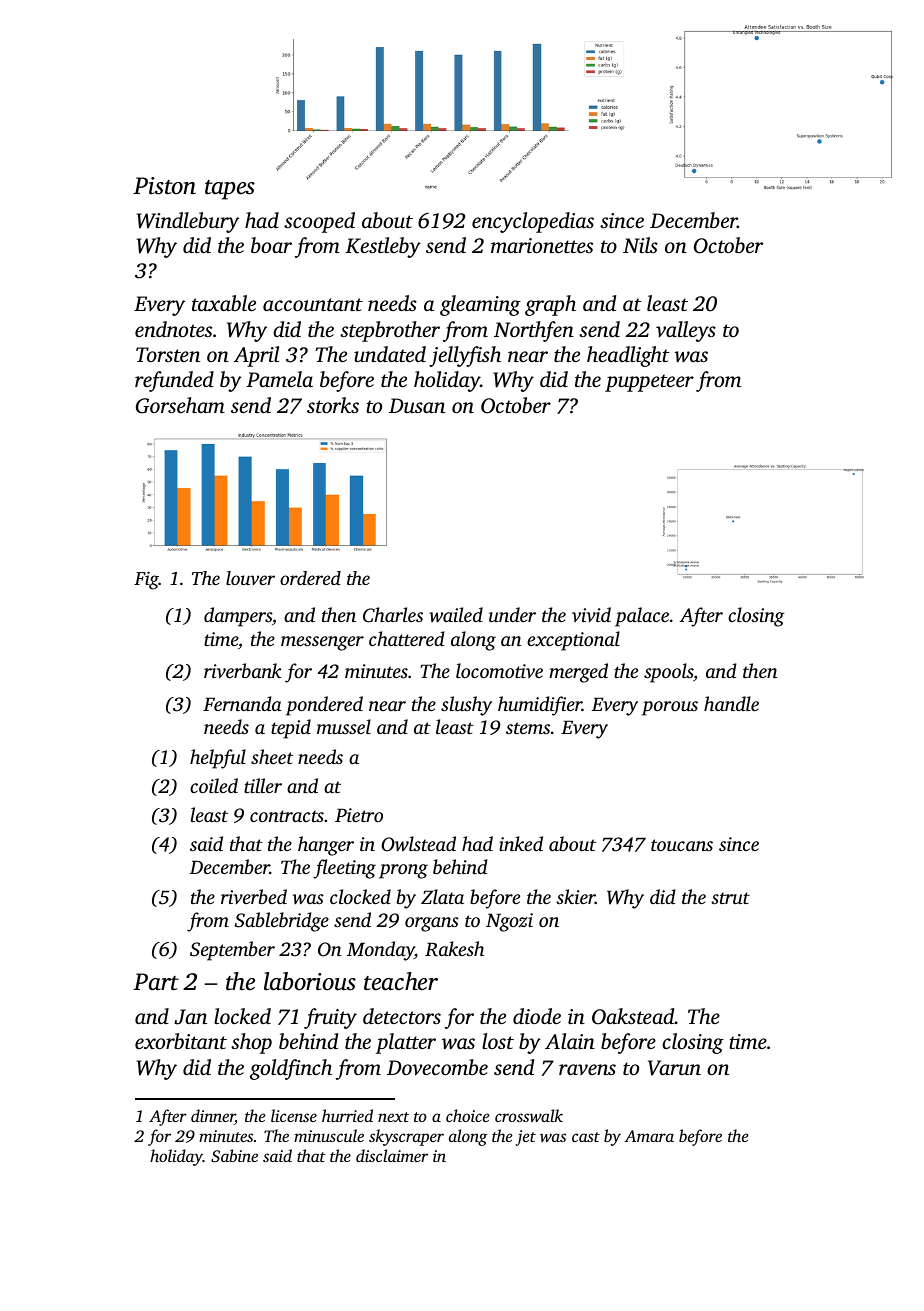  Describe the element at coordinates (164, 186) in the screenshot. I see `Piston` at that location.
